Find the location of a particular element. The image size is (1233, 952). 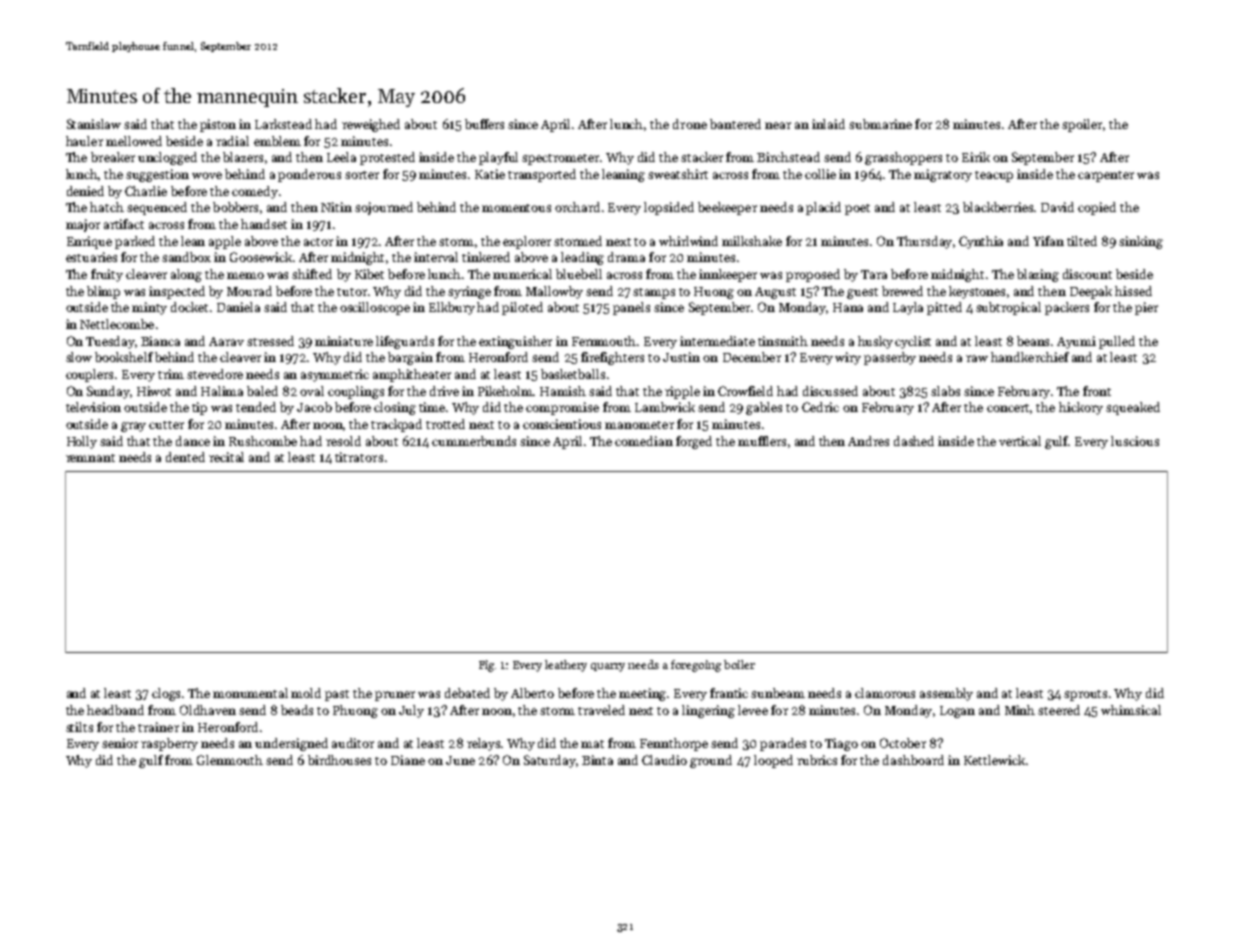

Saturday is located at coordinates (550, 761).
